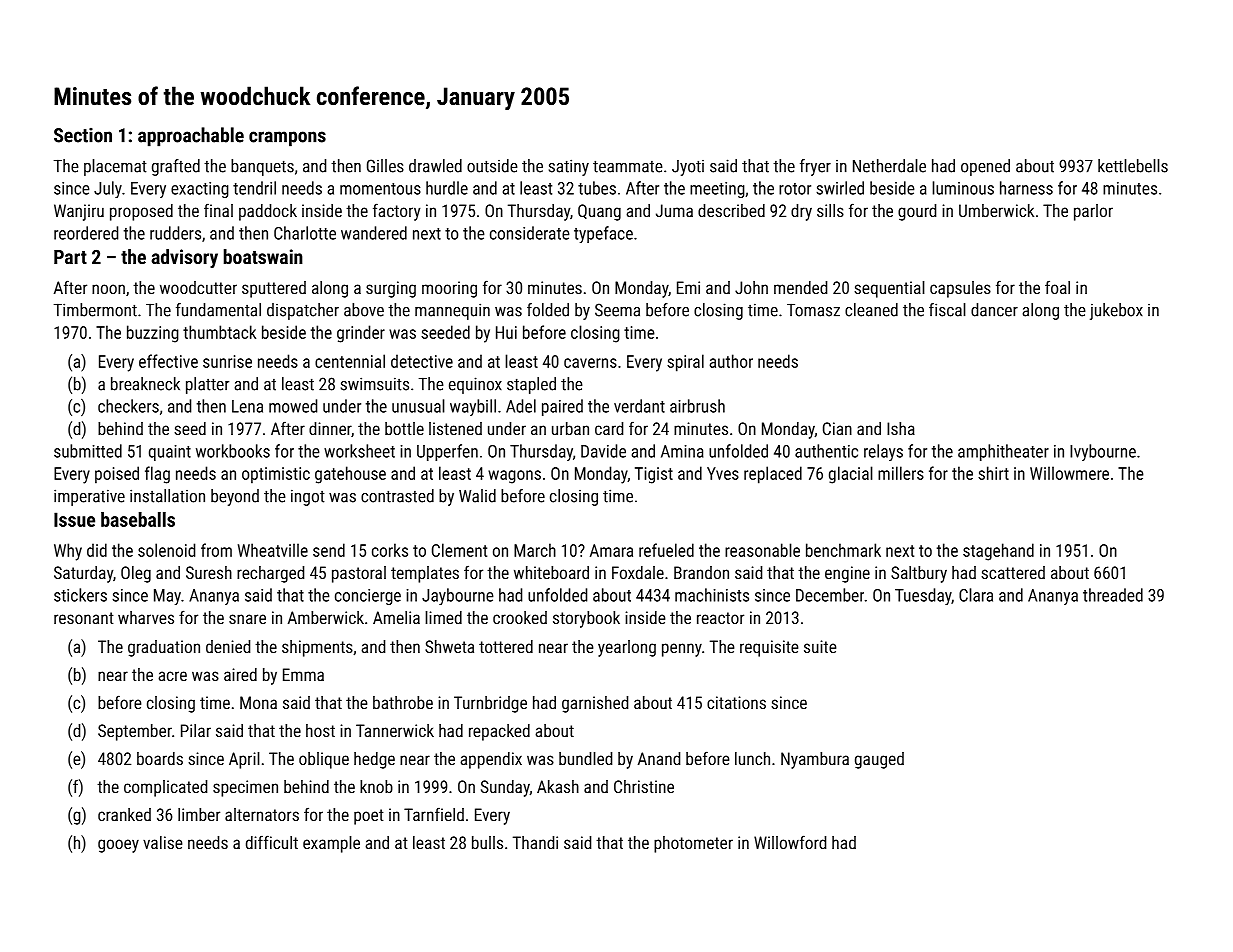 This screenshot has width=1233, height=952. Describe the element at coordinates (520, 617) in the screenshot. I see `crooked` at that location.
